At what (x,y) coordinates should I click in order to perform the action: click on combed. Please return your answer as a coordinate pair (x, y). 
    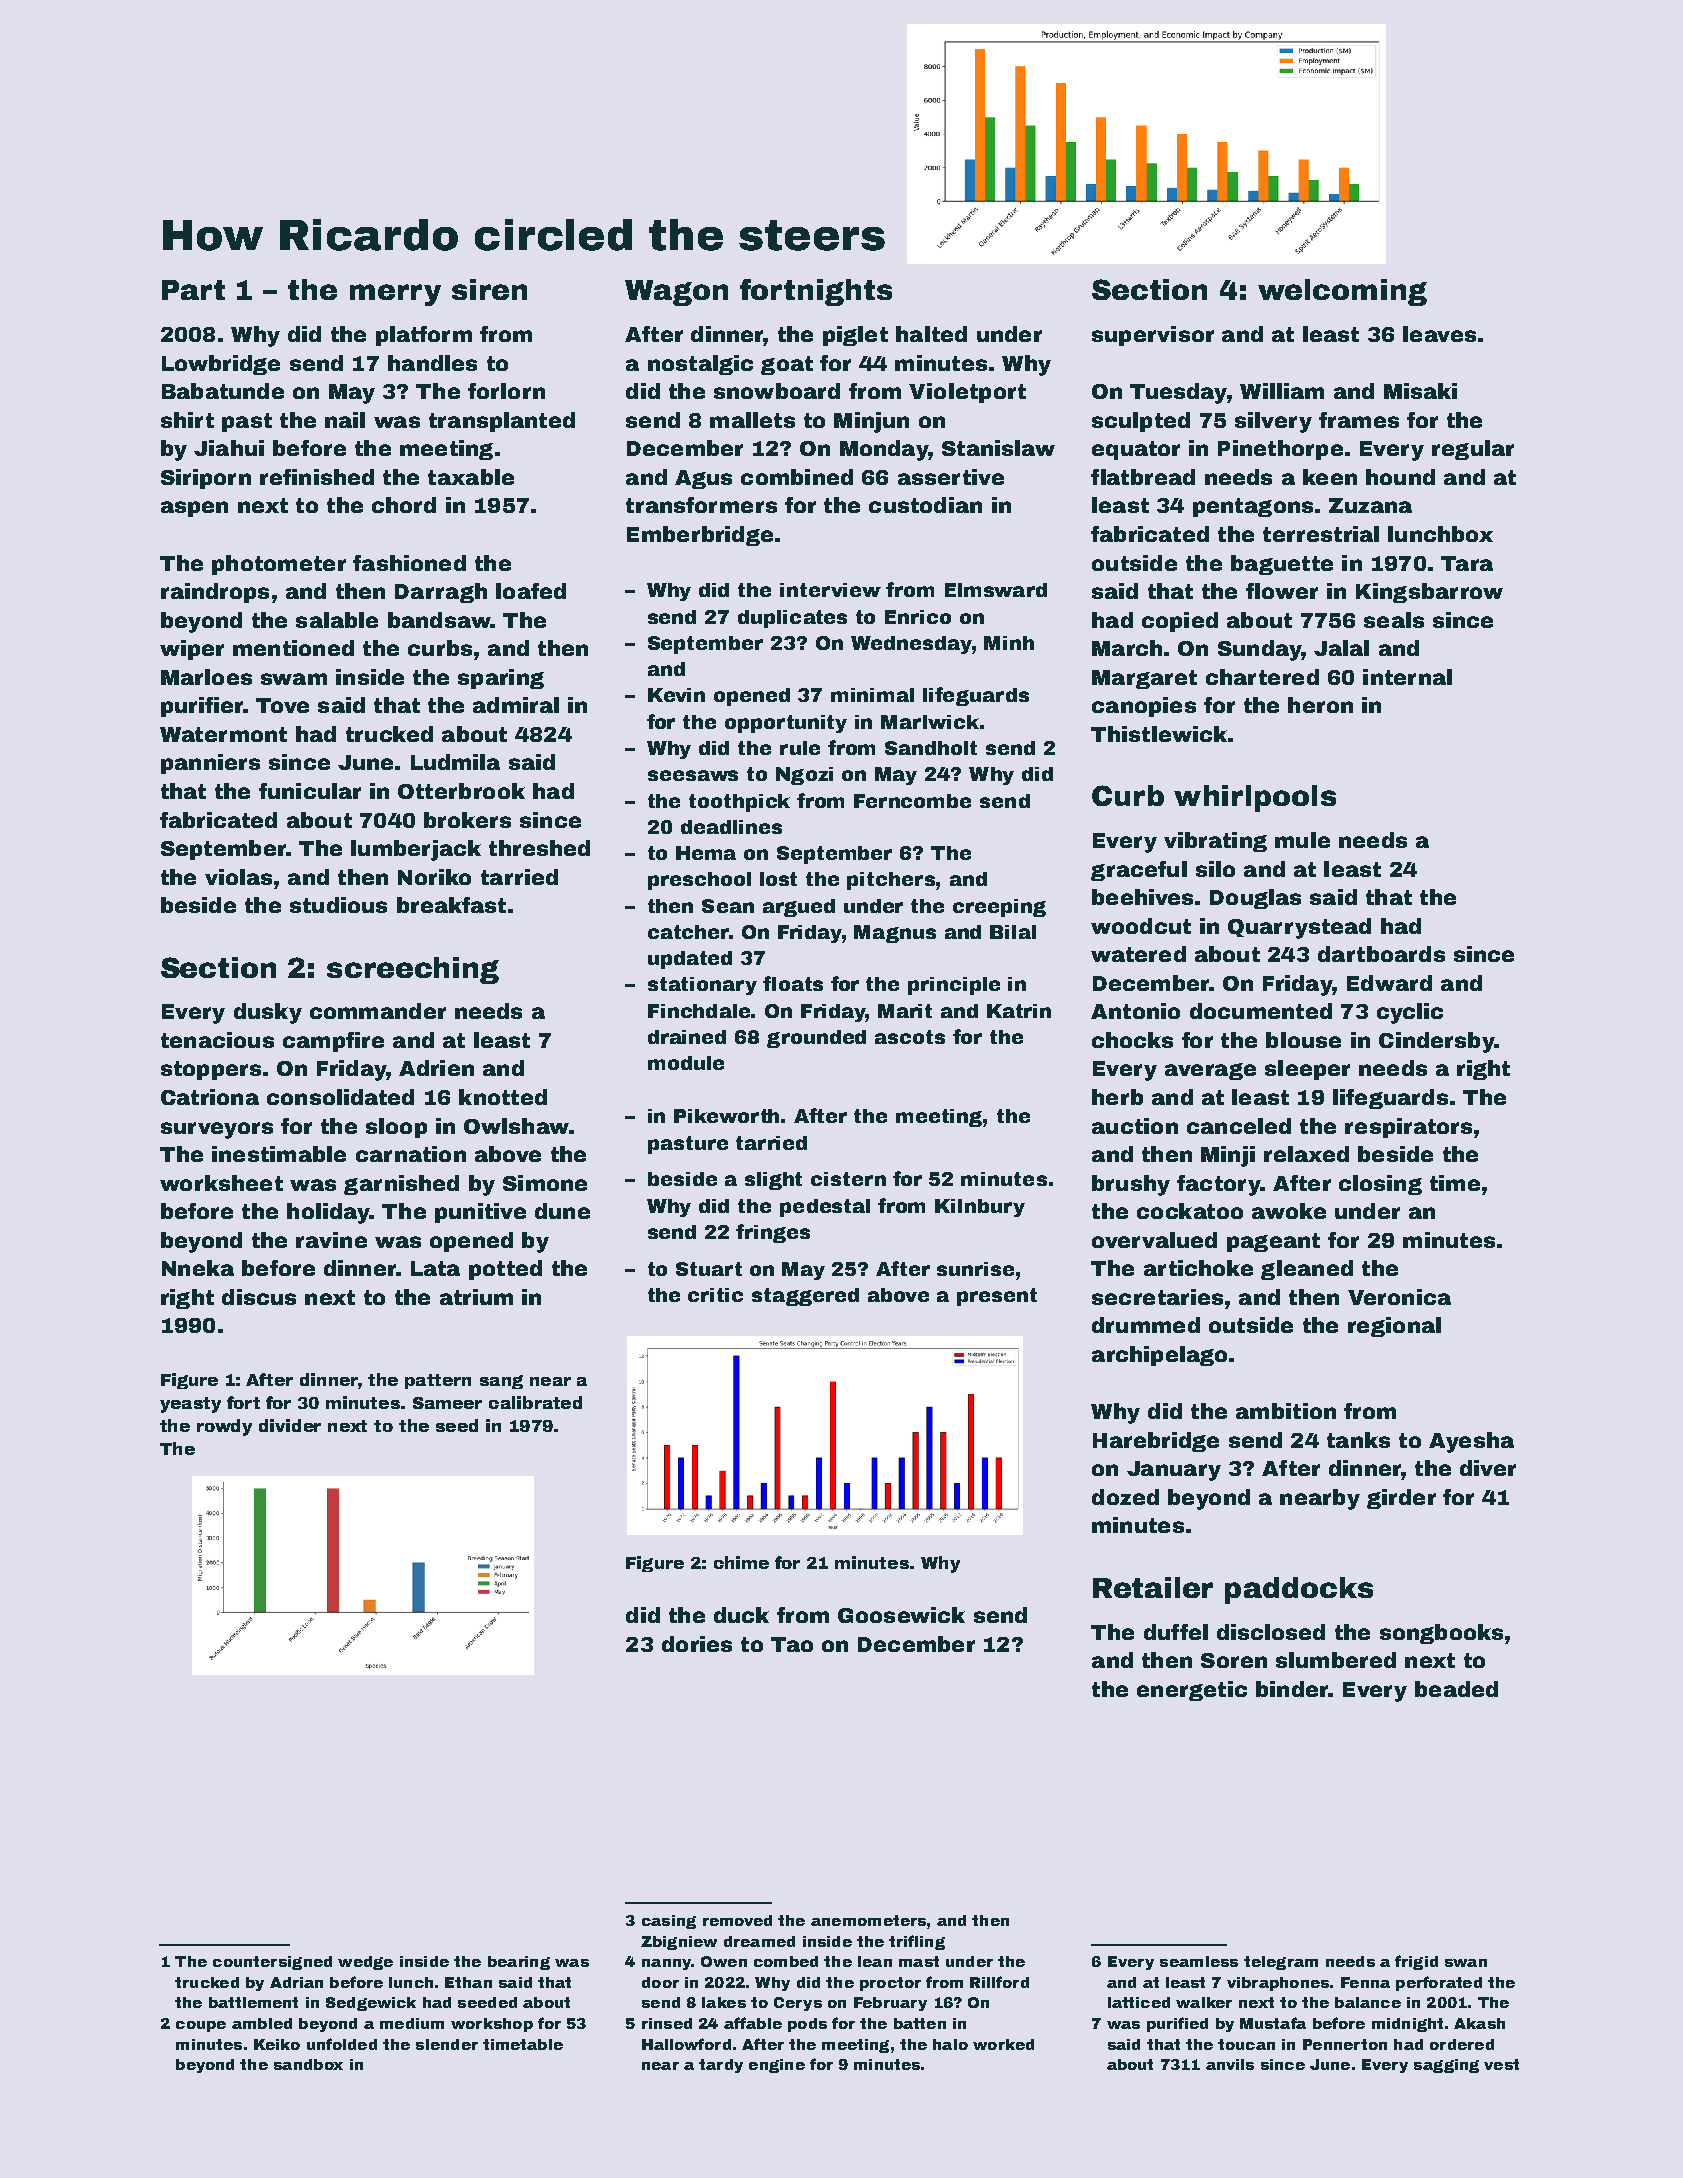
    Looking at the image, I should click on (786, 1961).
